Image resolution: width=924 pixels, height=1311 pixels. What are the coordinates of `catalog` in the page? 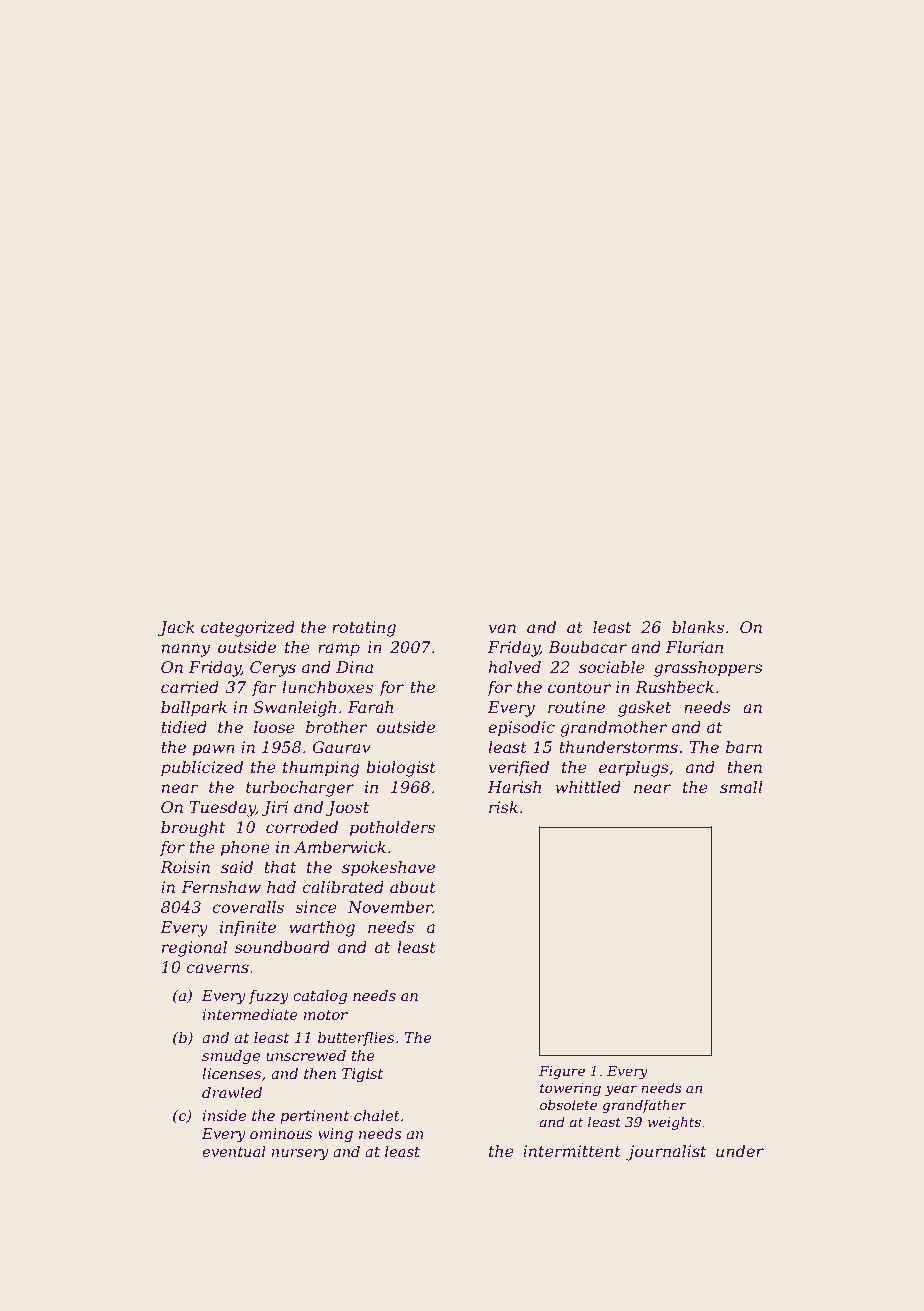 It's located at (320, 997).
